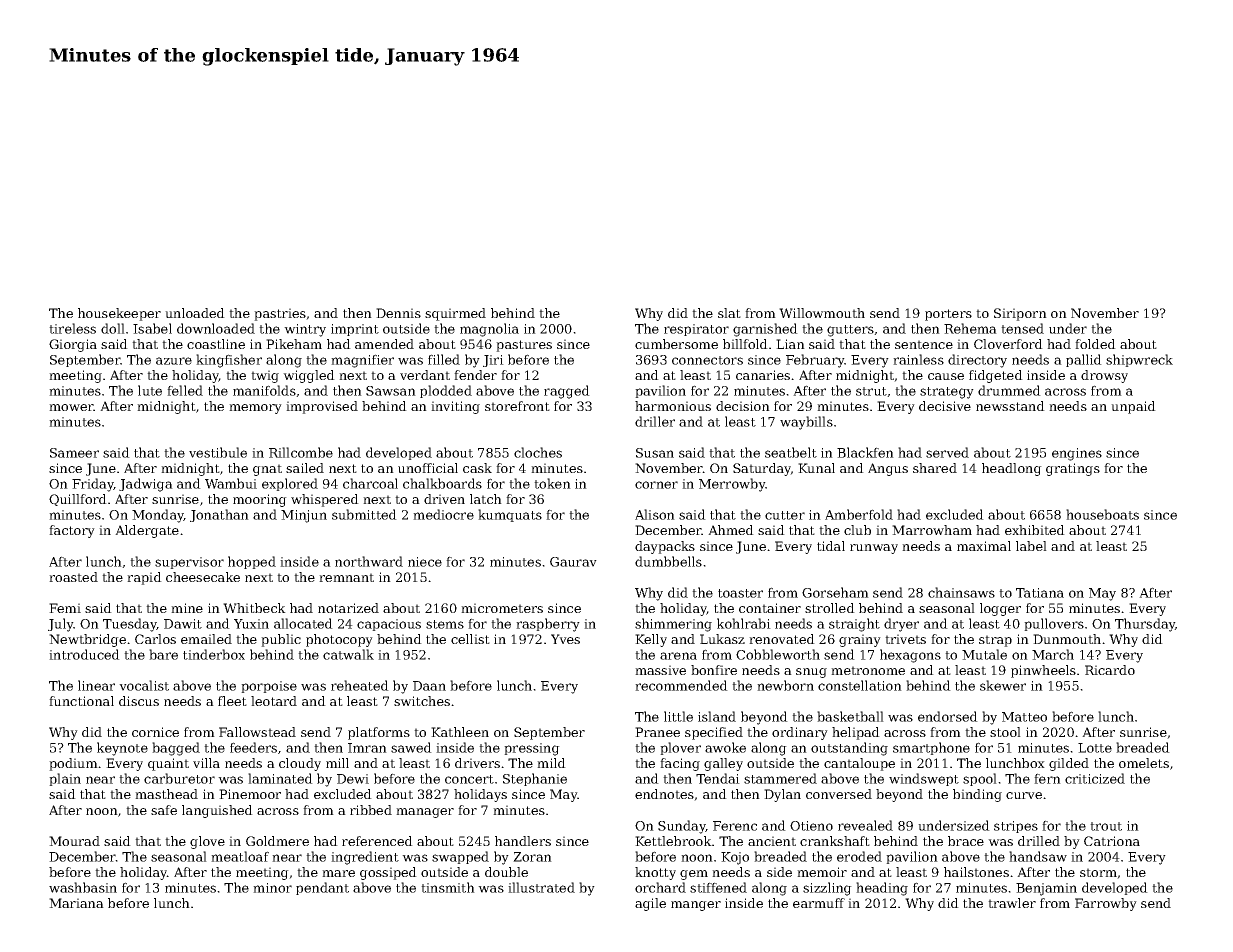 Image resolution: width=1233 pixels, height=952 pixels. I want to click on pastries, so click(280, 314).
